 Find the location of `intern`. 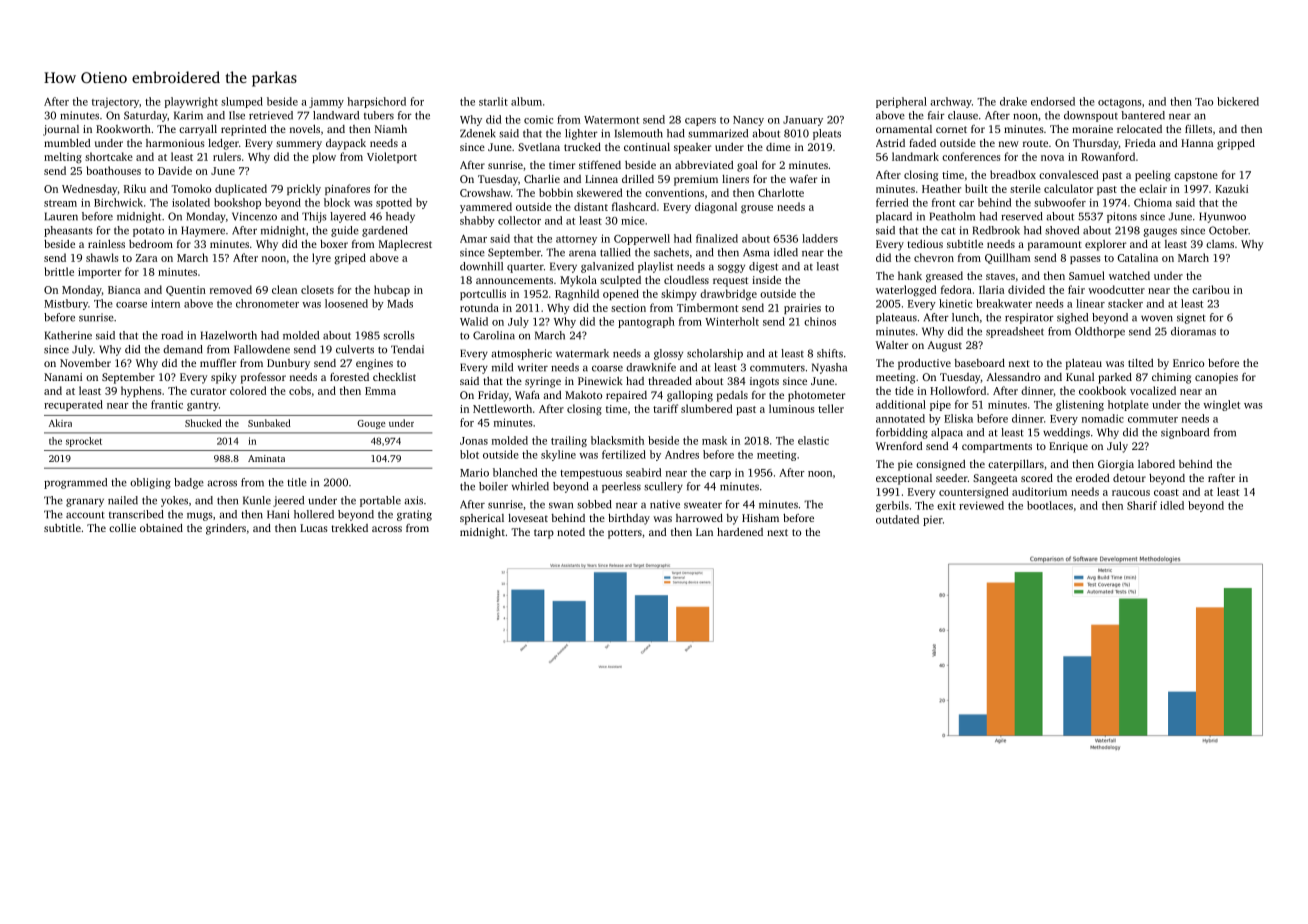

intern is located at coordinates (165, 303).
